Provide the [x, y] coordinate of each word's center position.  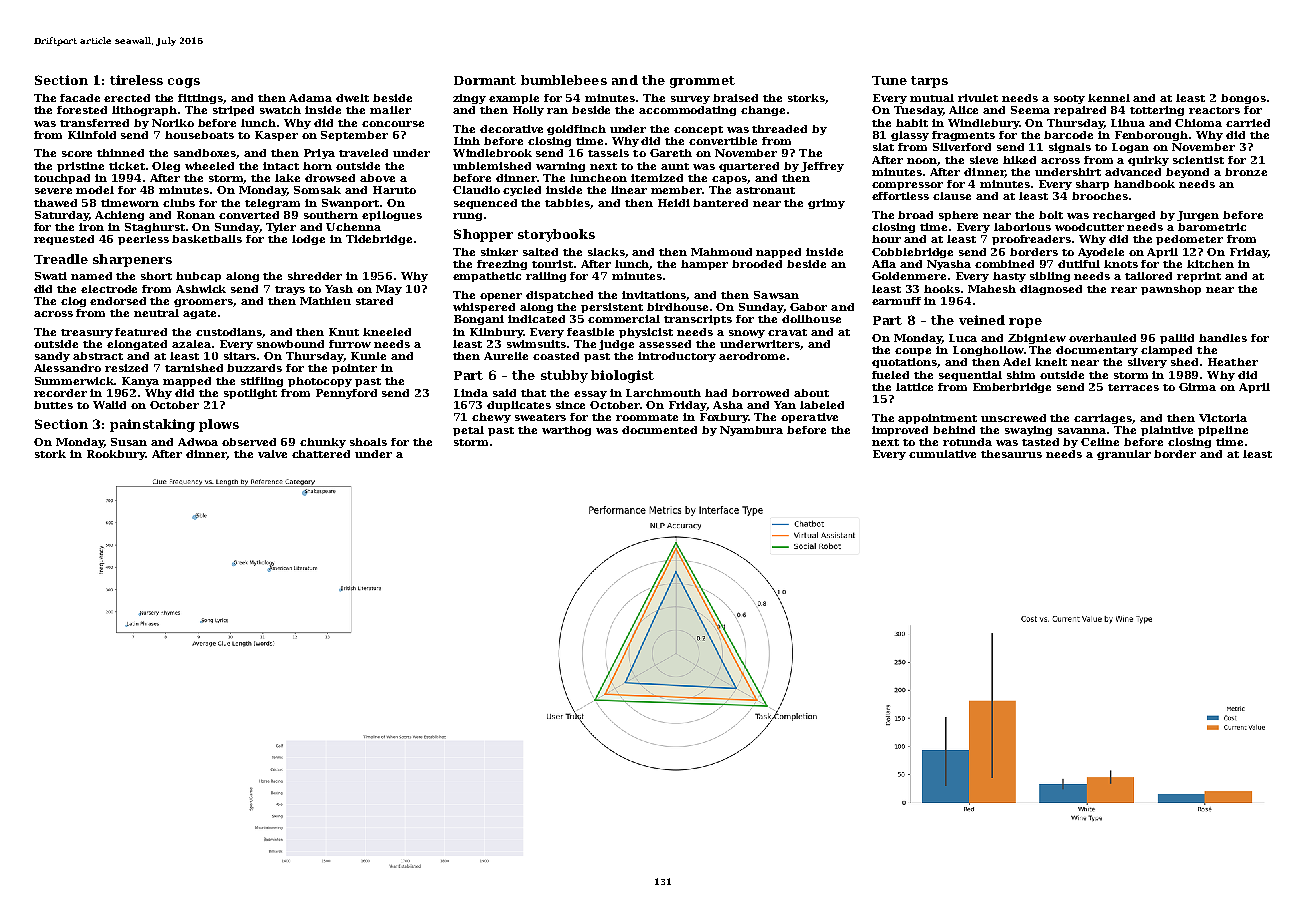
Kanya [140, 382]
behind [954, 430]
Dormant [485, 80]
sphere [958, 216]
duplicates [519, 406]
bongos [1243, 99]
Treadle [61, 259]
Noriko [173, 123]
